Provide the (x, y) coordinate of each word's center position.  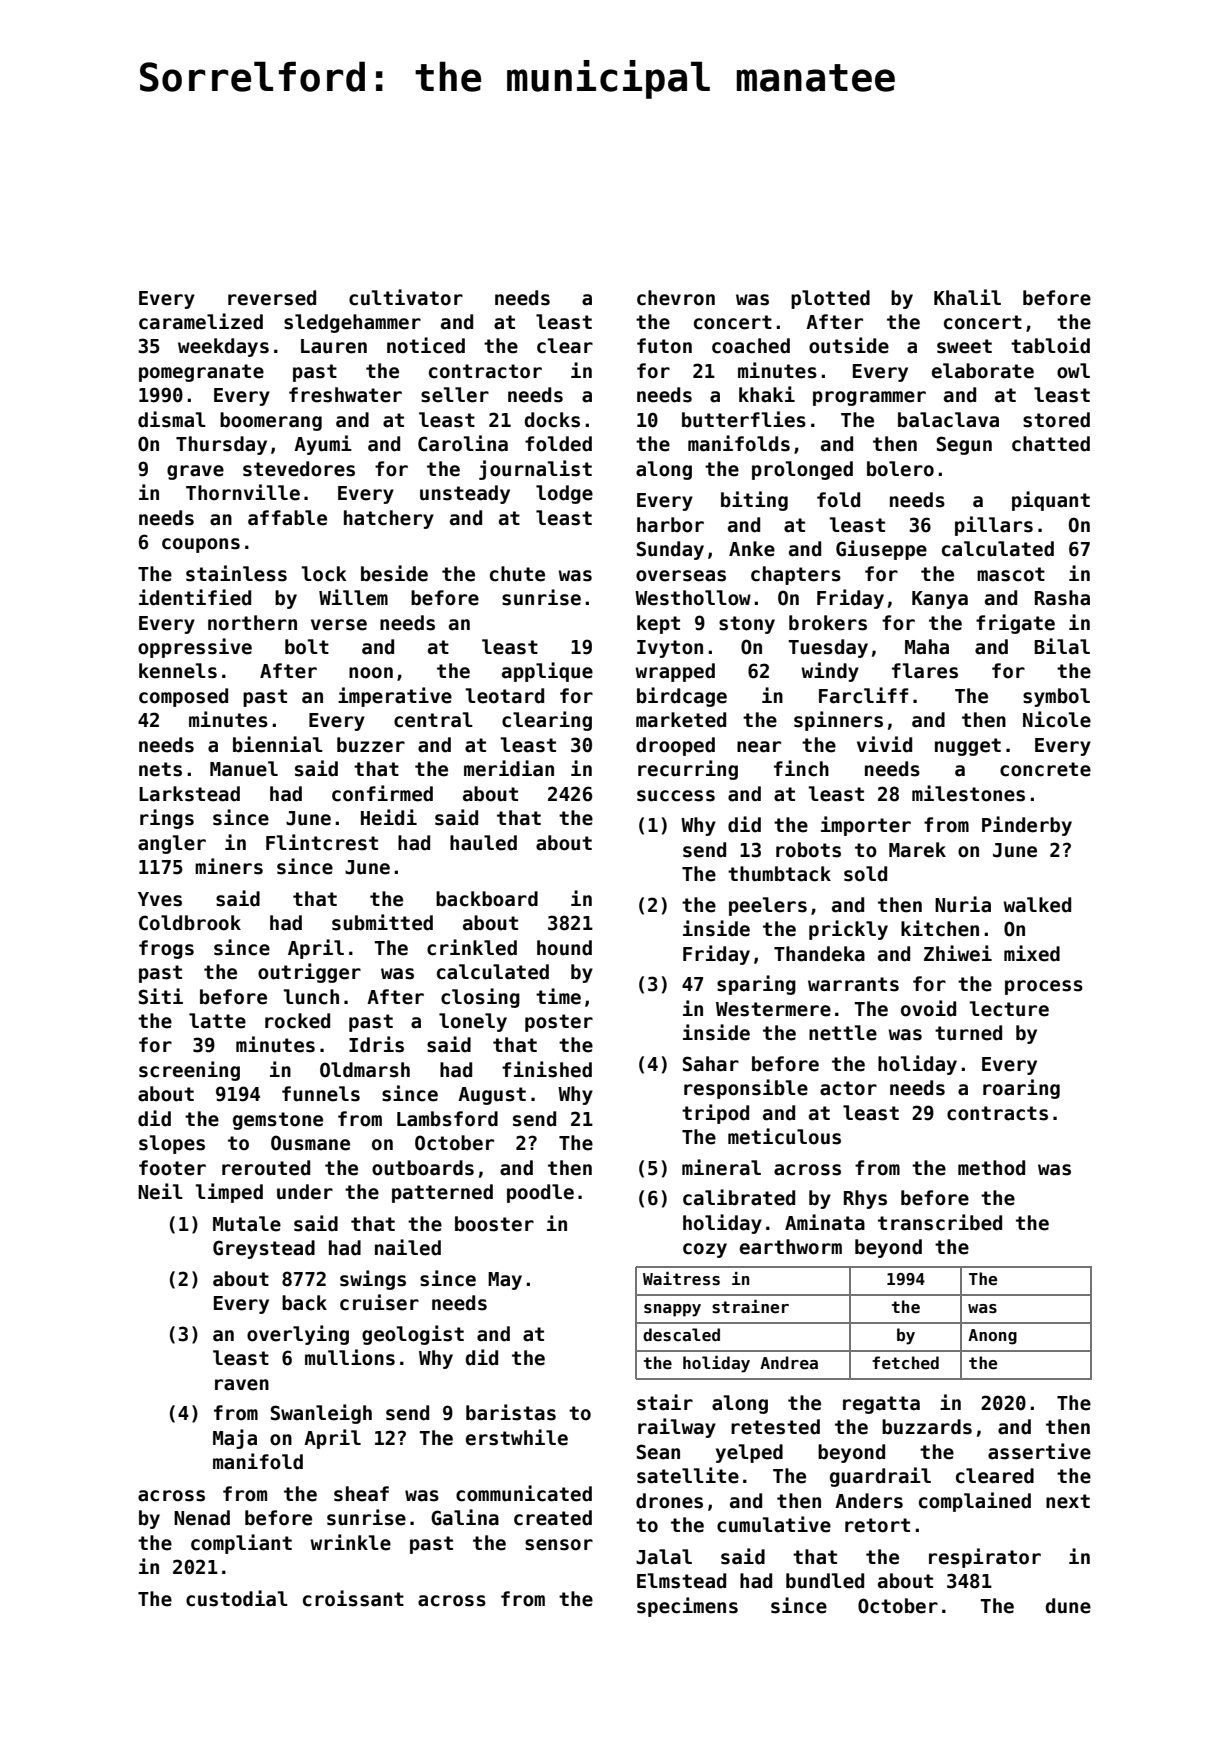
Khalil (967, 297)
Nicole (1057, 719)
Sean (658, 1452)
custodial (237, 1598)
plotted (830, 299)
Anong (992, 1337)
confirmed (382, 793)
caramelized (201, 321)
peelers (768, 906)
